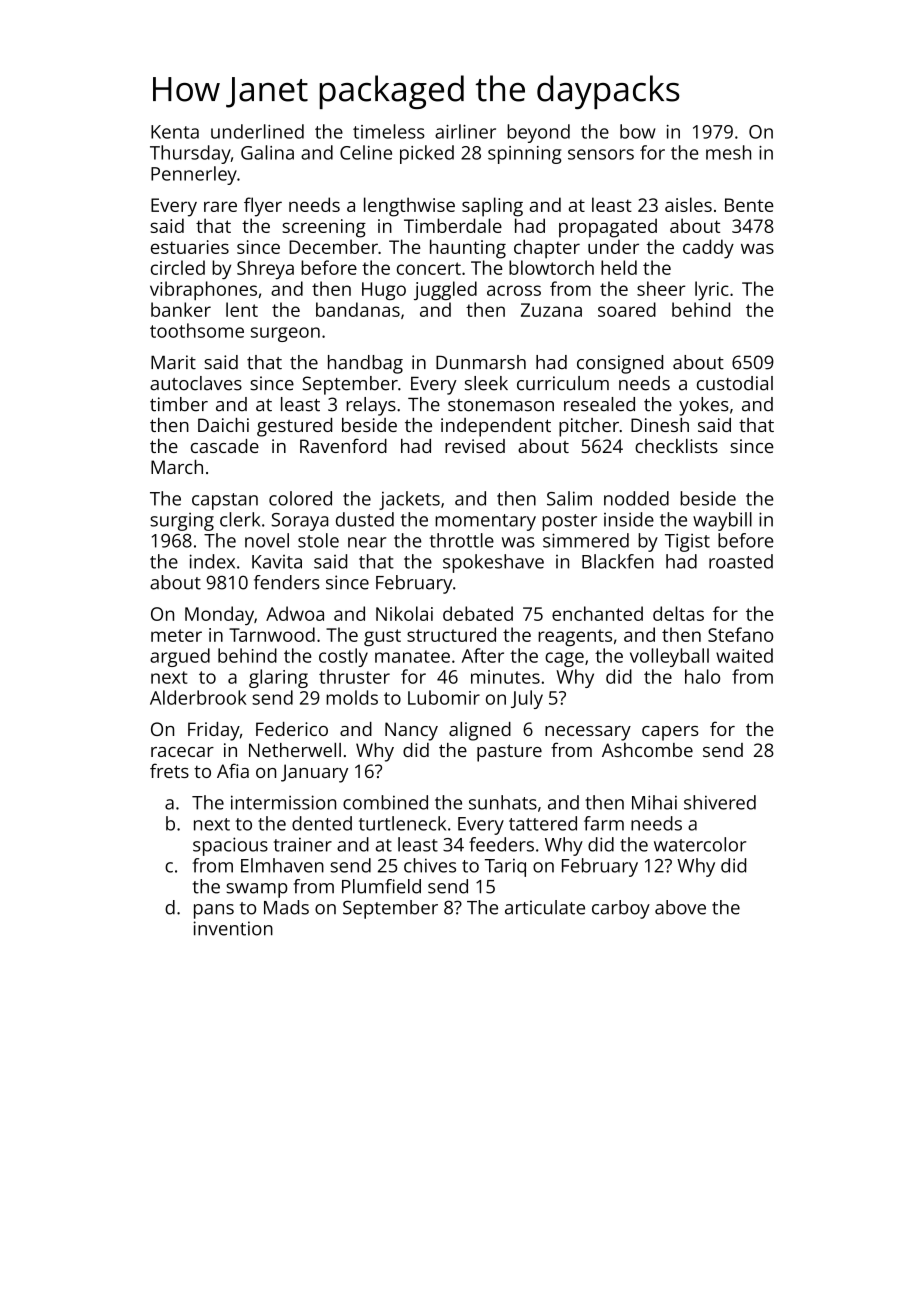 The height and width of the image is (1311, 924). I want to click on pans, so click(214, 911).
